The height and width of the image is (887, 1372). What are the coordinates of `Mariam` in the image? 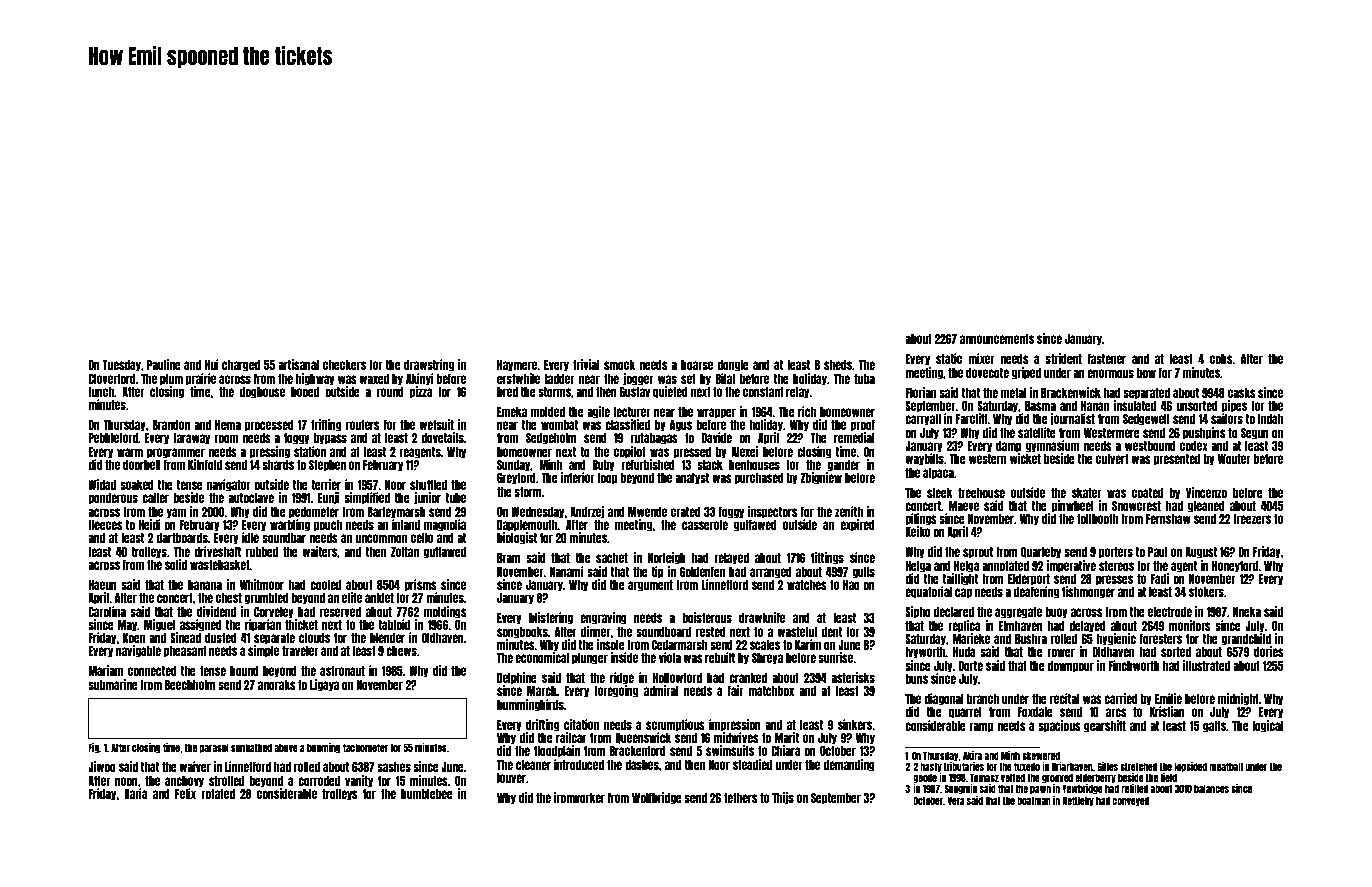 It's located at (105, 670).
